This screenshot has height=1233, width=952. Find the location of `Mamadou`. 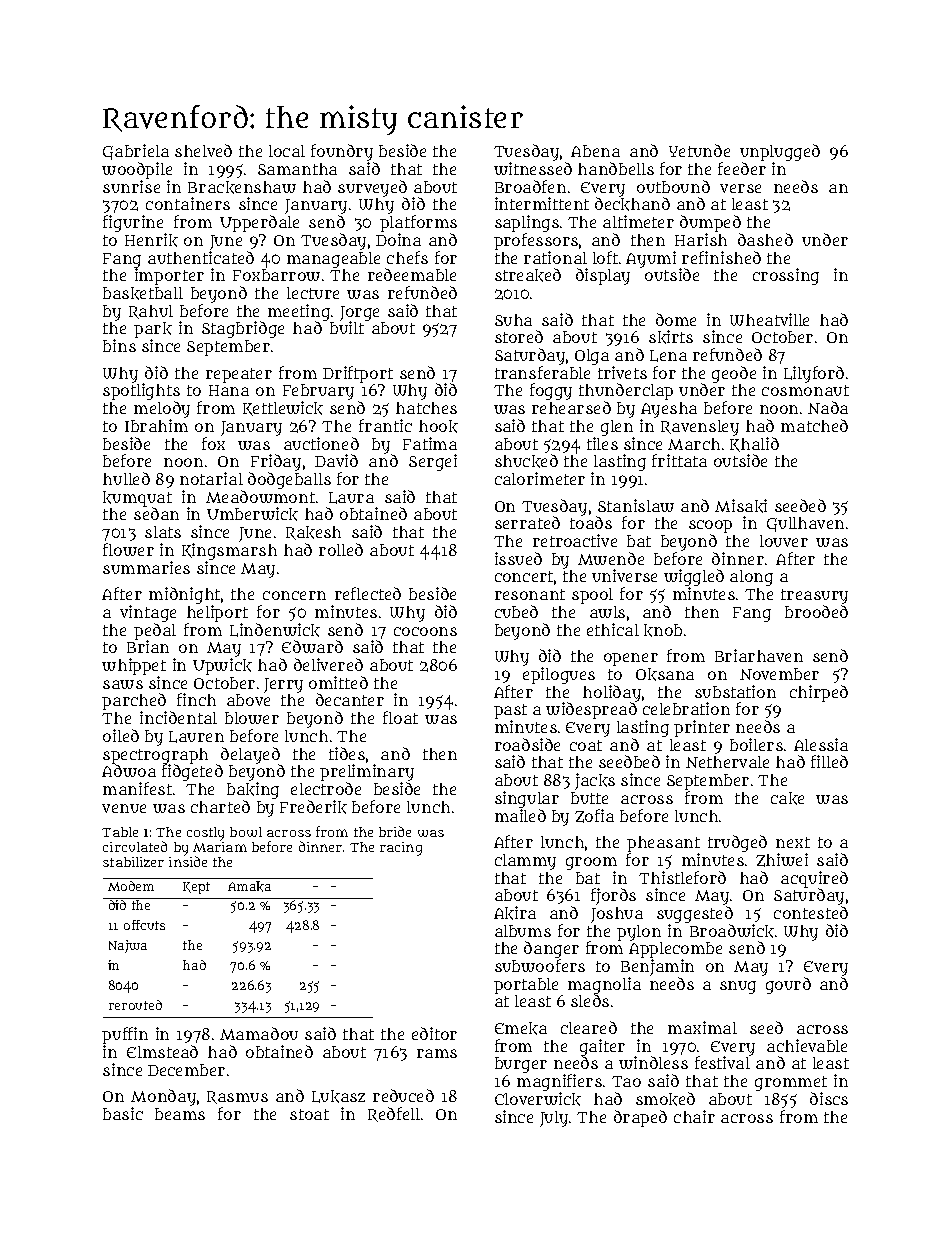

Mamadou is located at coordinates (259, 1033).
